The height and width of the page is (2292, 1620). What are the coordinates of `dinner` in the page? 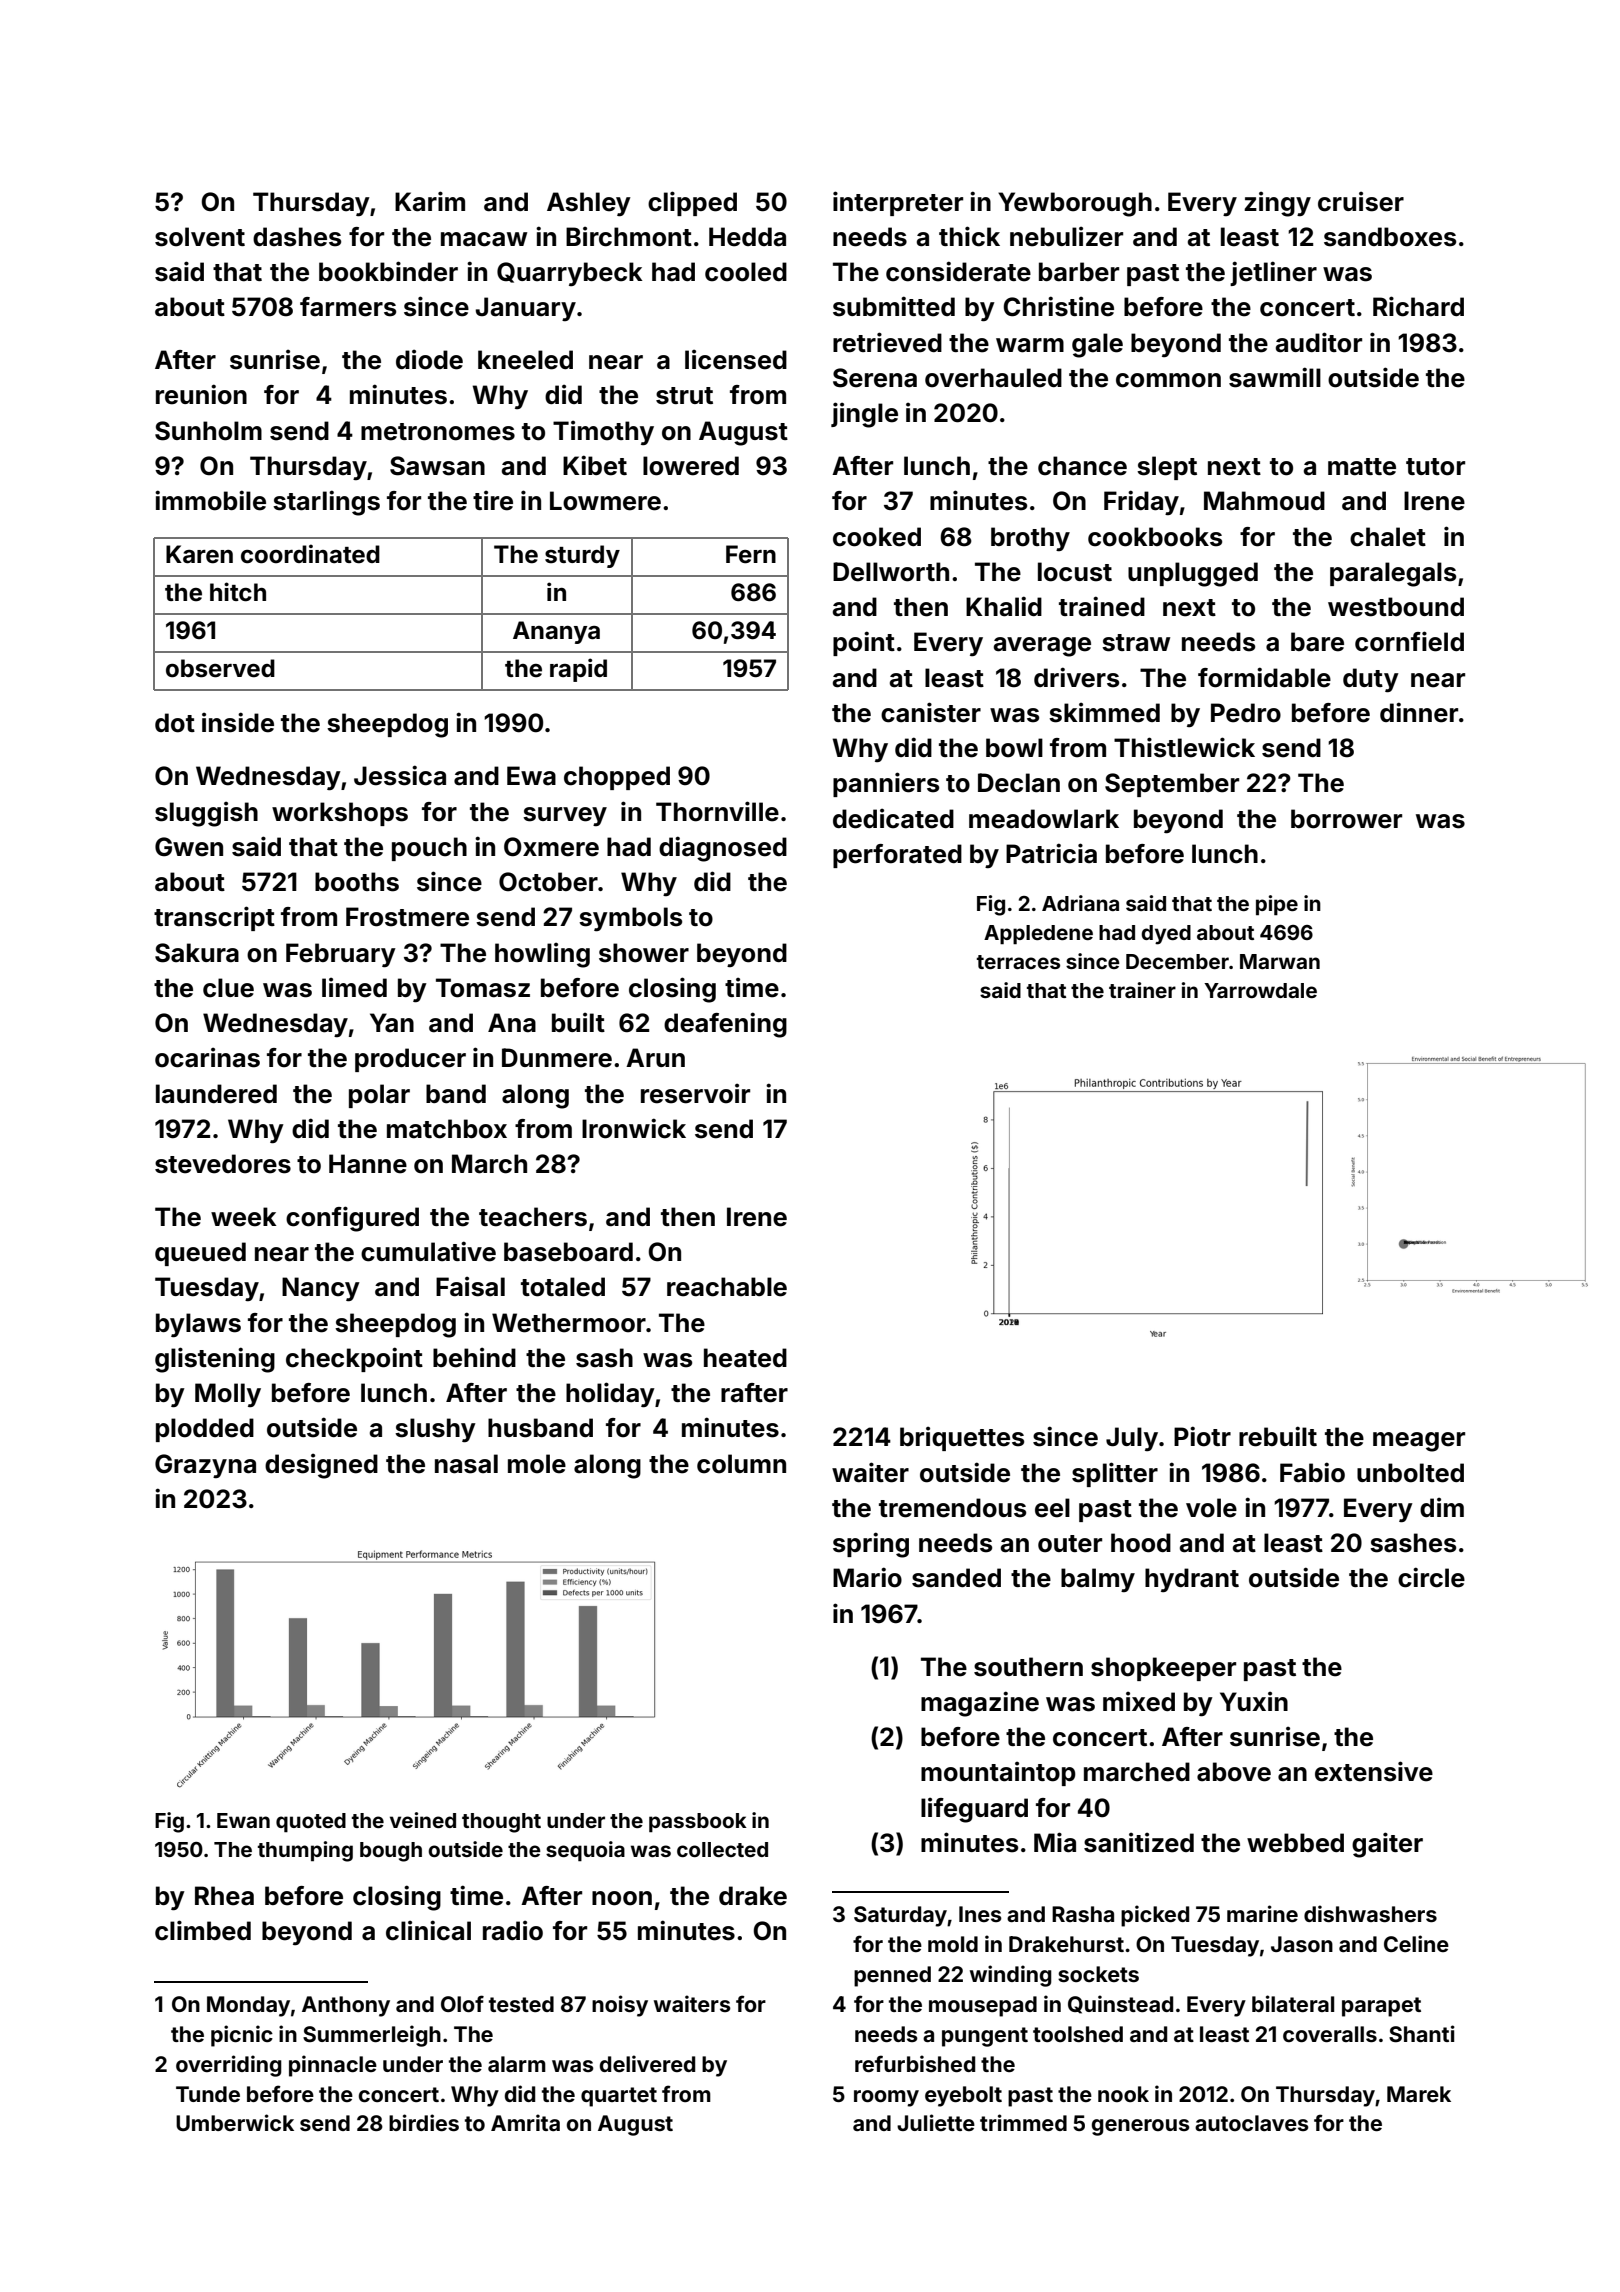 It's located at (1419, 712).
